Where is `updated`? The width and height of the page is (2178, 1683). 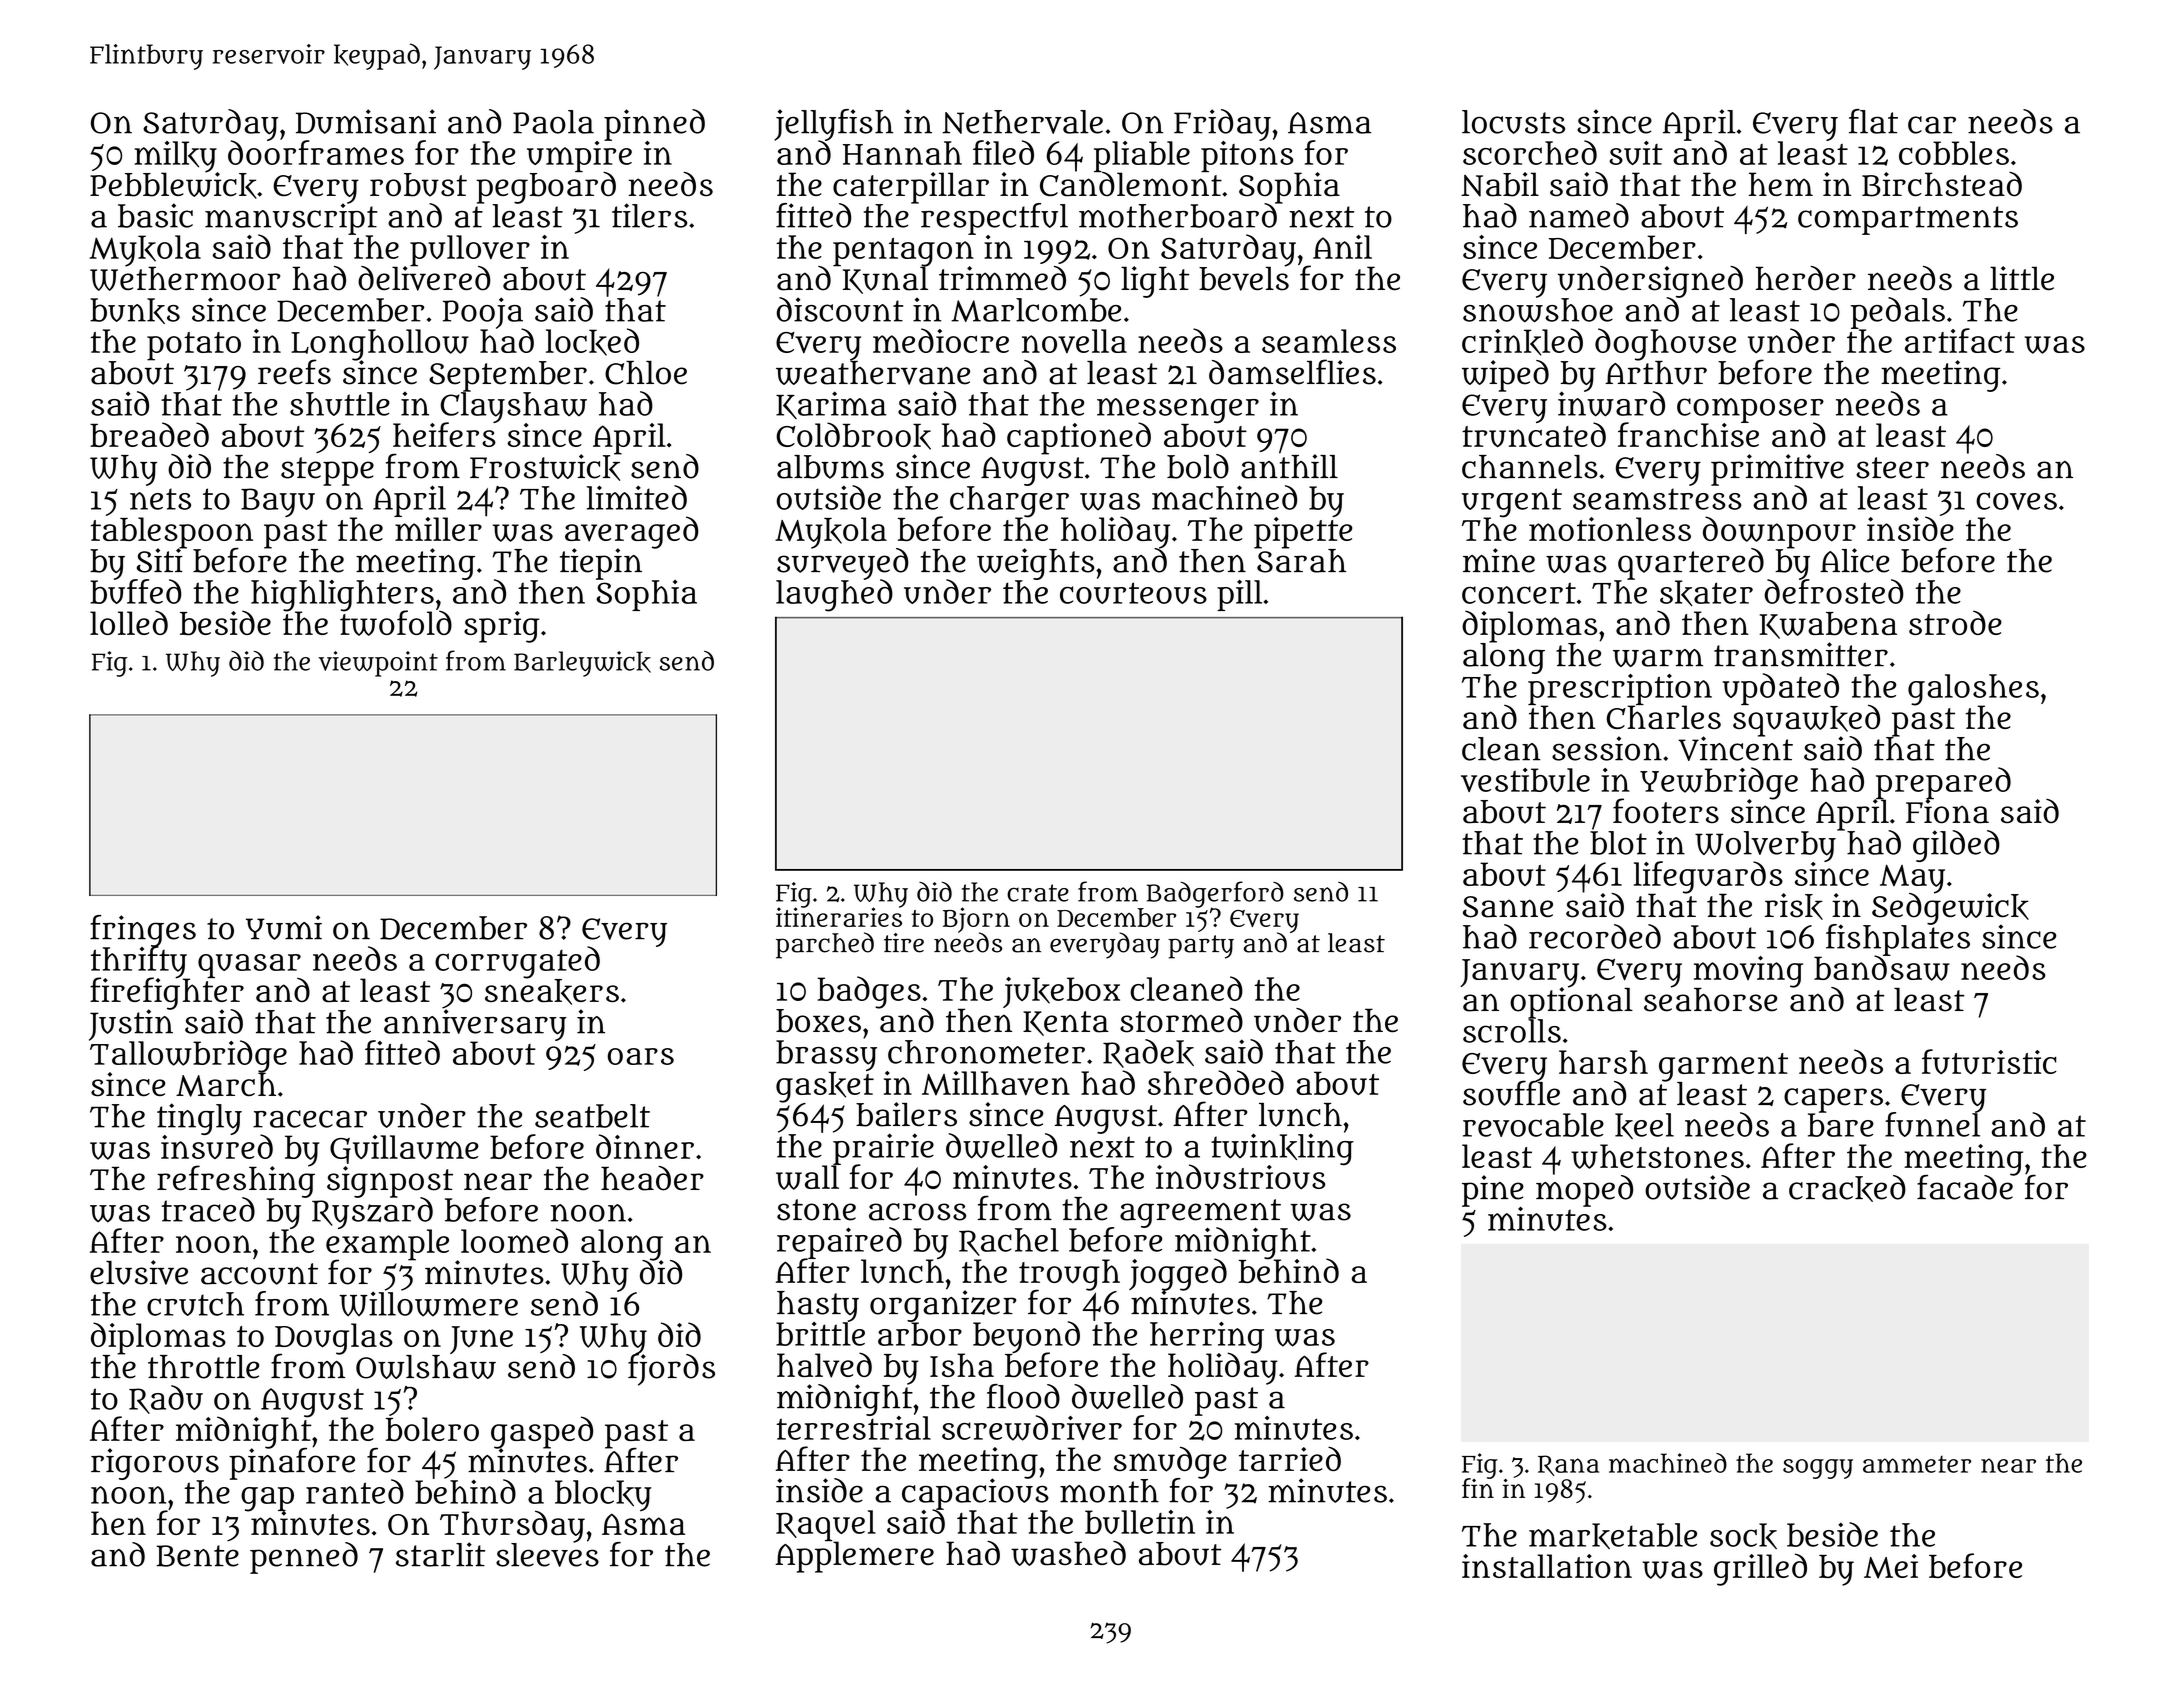 updated is located at coordinates (1780, 689).
